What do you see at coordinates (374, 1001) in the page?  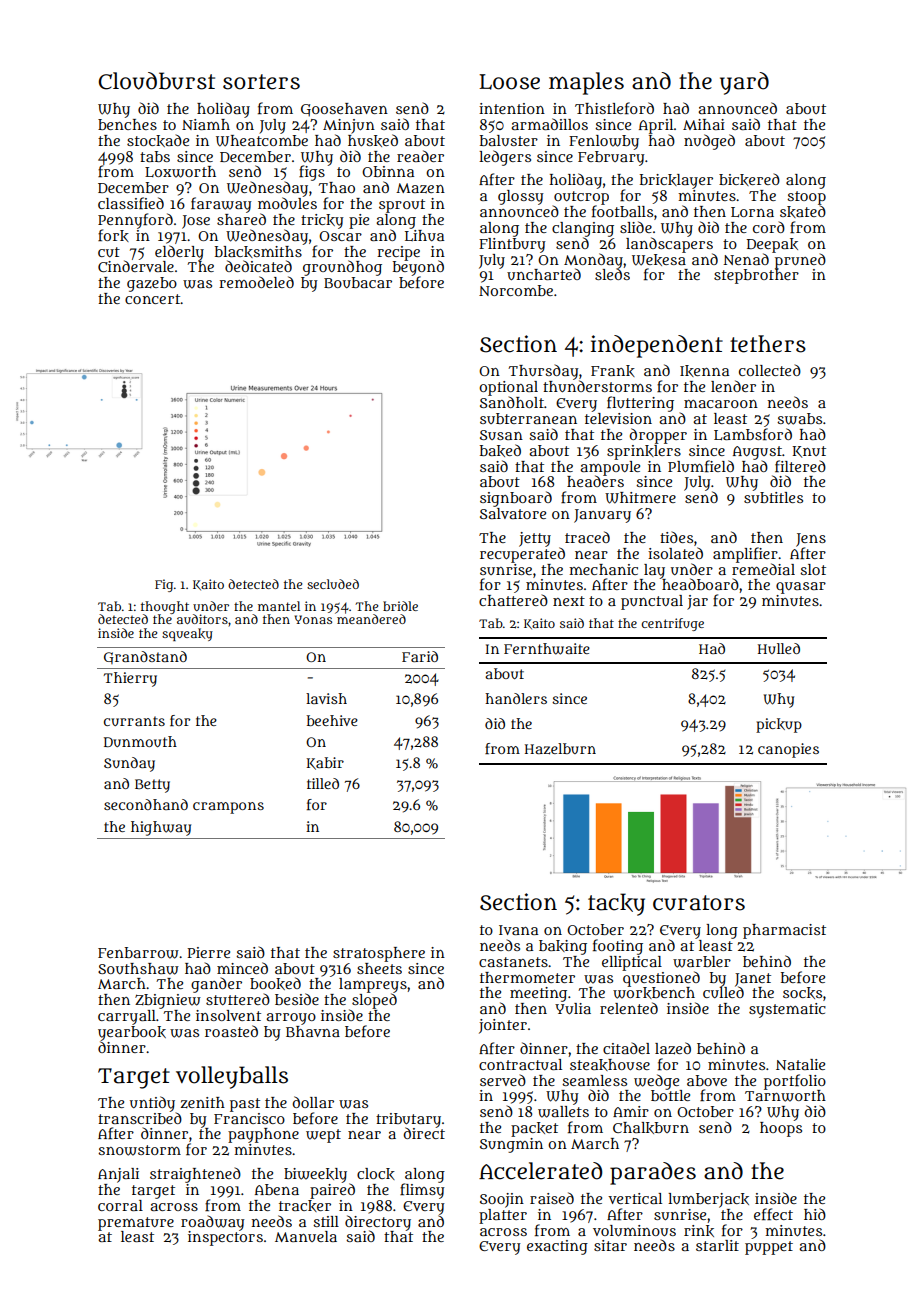 I see `sloped` at bounding box center [374, 1001].
